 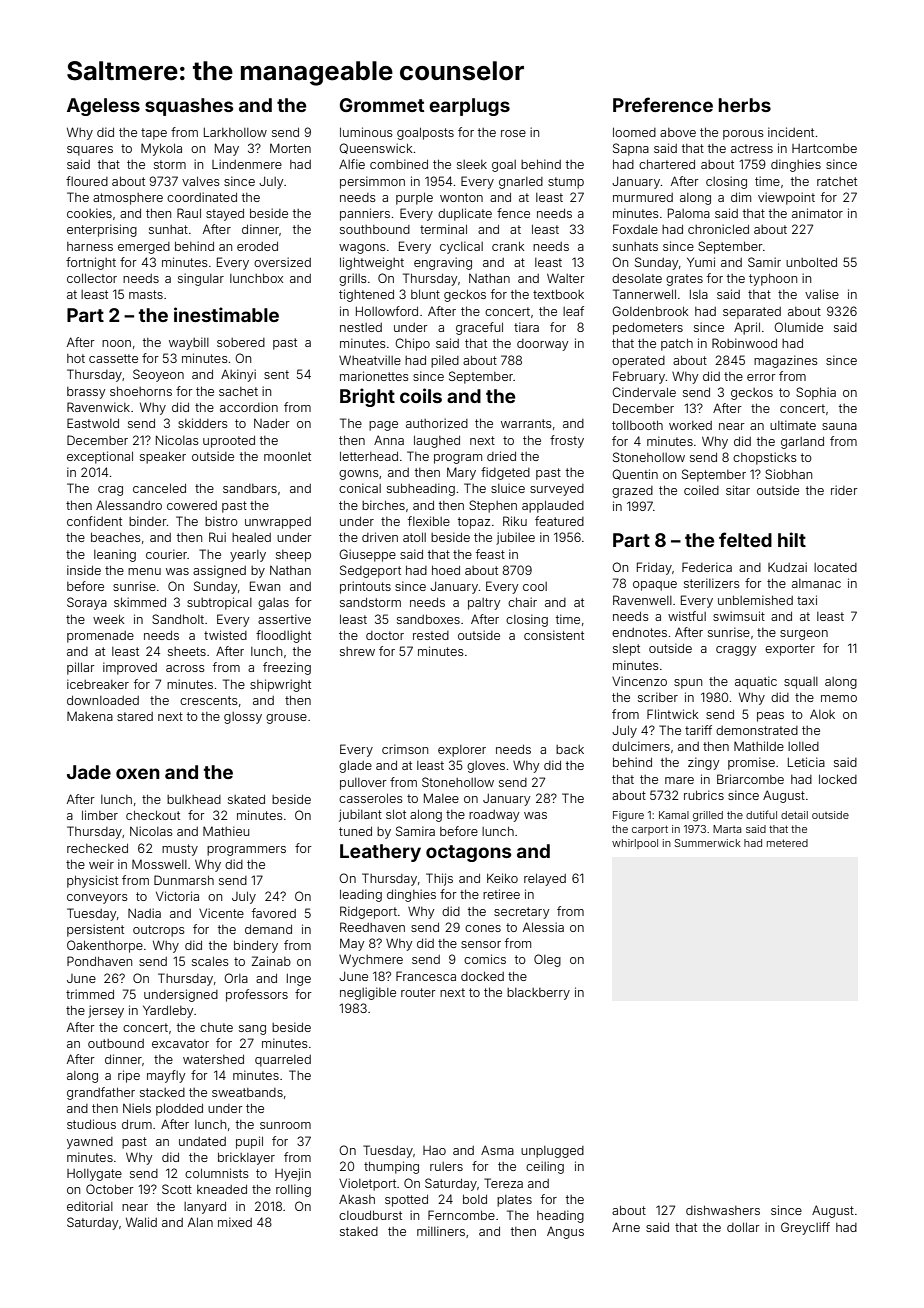 What do you see at coordinates (698, 730) in the screenshot?
I see `tariff` at bounding box center [698, 730].
